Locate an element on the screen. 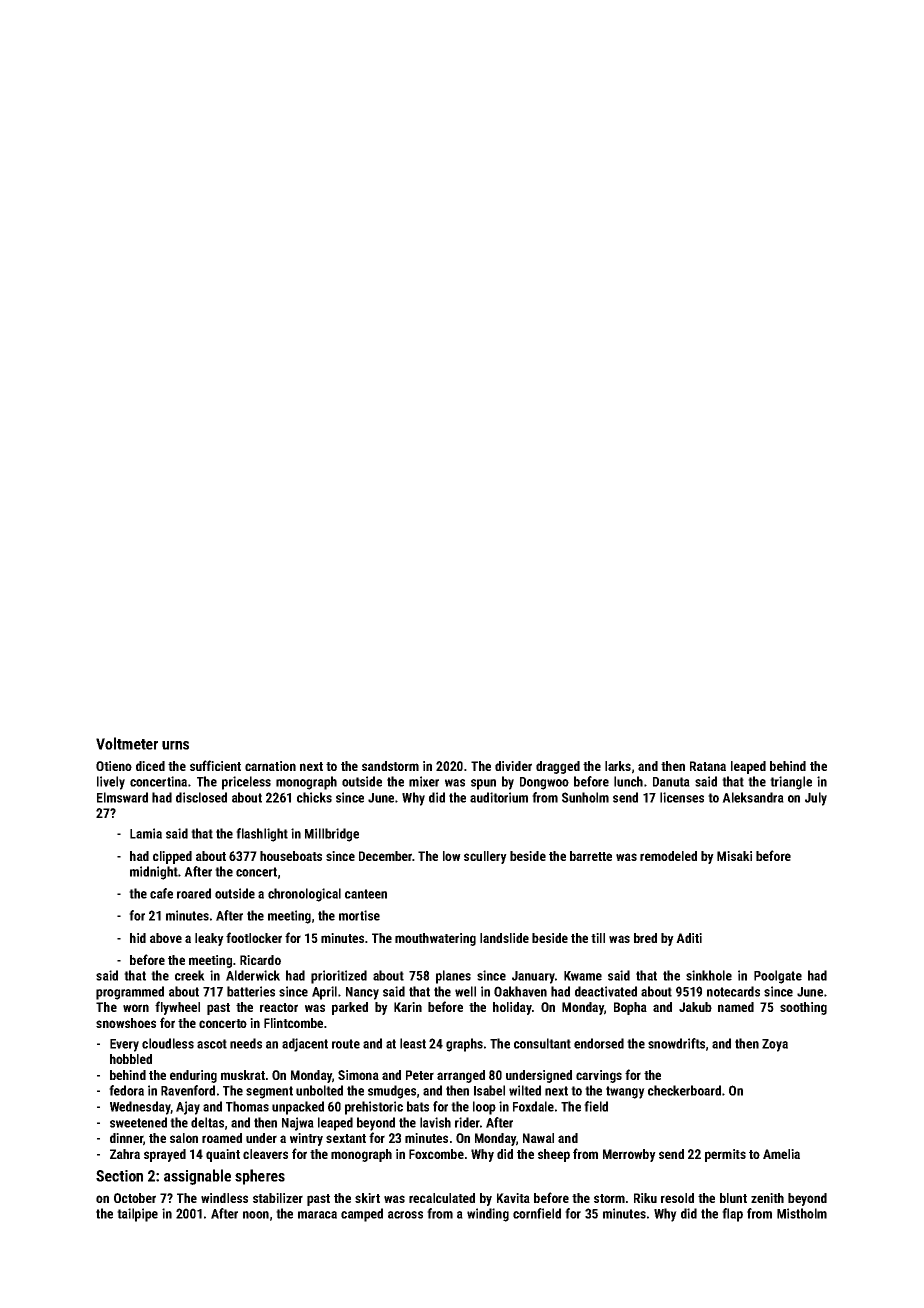 The width and height of the screenshot is (924, 1308). holiday is located at coordinates (512, 1008).
